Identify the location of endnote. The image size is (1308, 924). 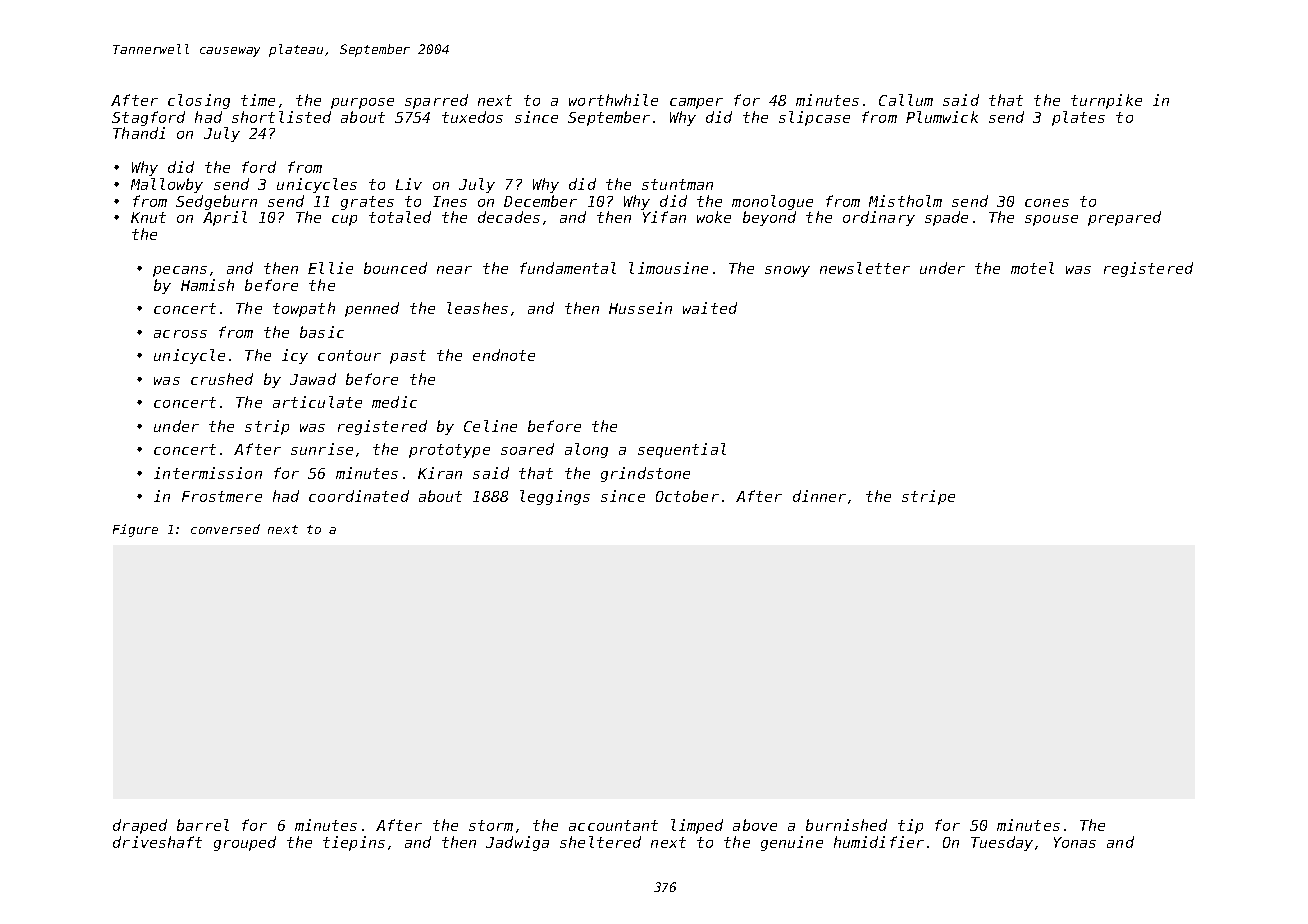
(504, 355).
